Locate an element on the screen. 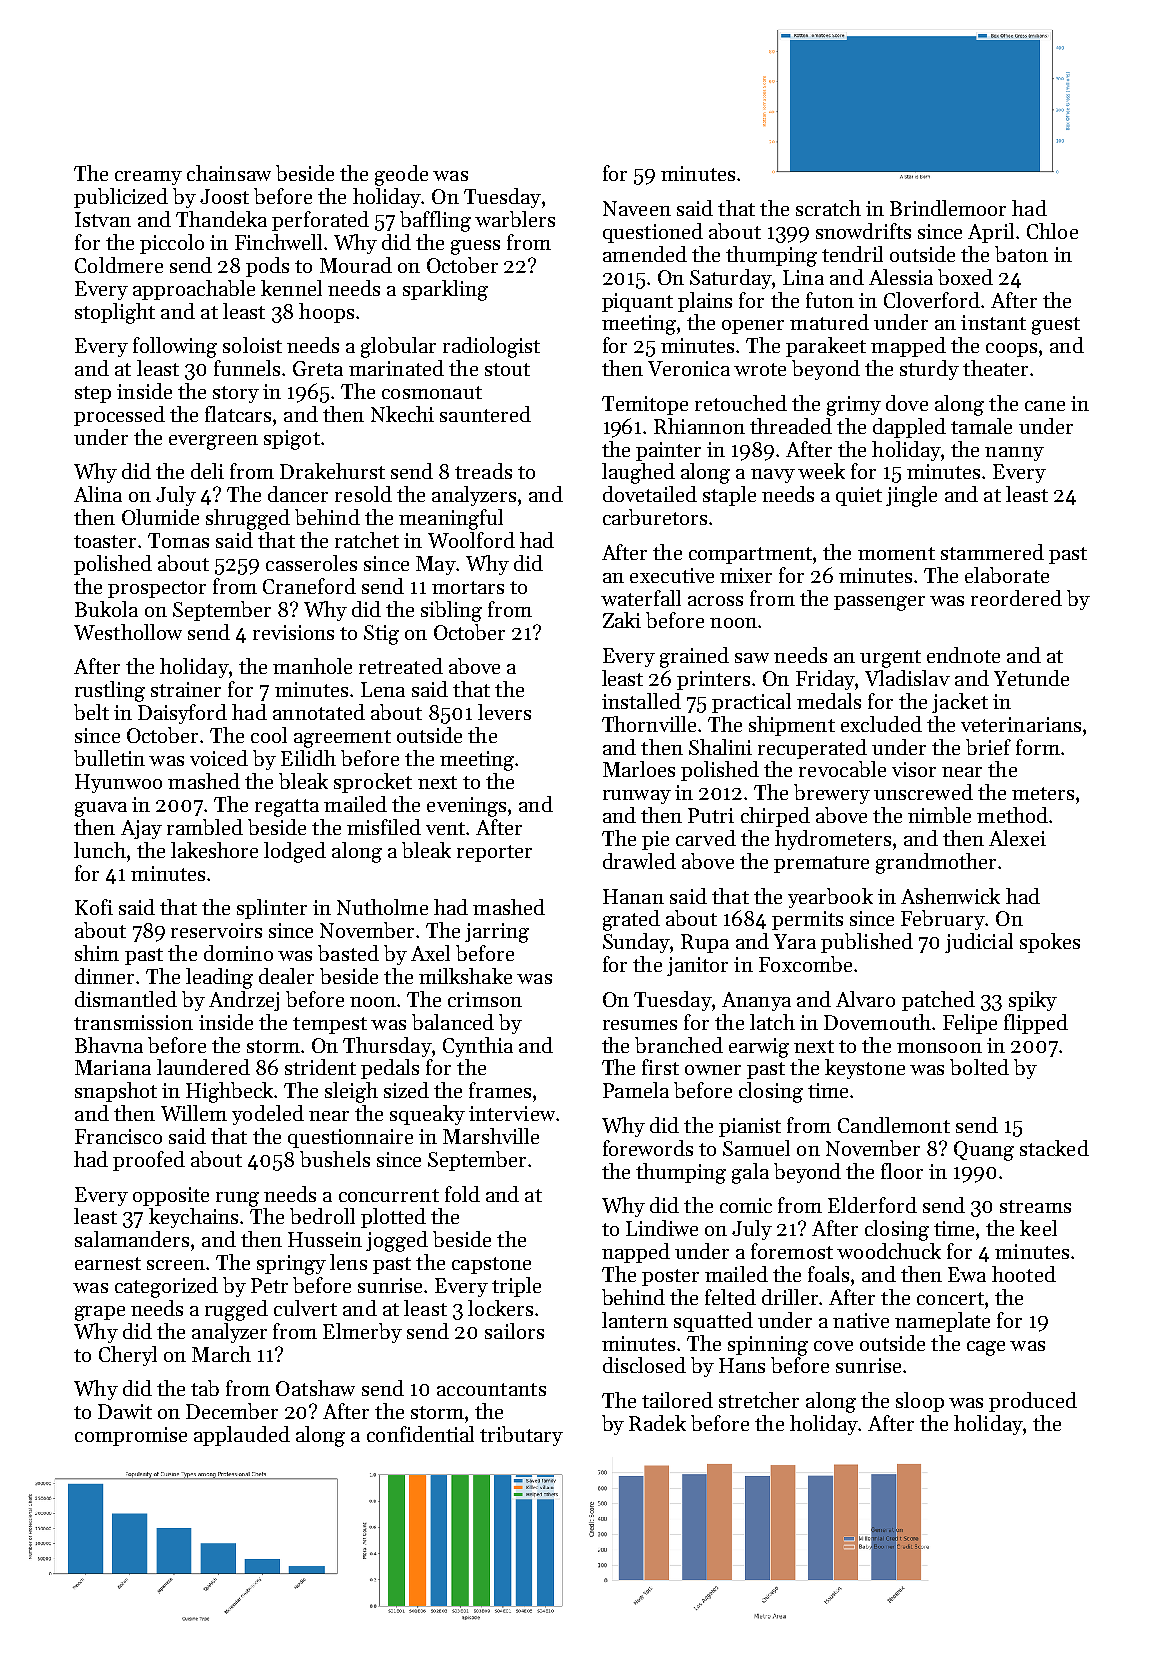 The image size is (1165, 1654). Axel is located at coordinates (430, 953).
